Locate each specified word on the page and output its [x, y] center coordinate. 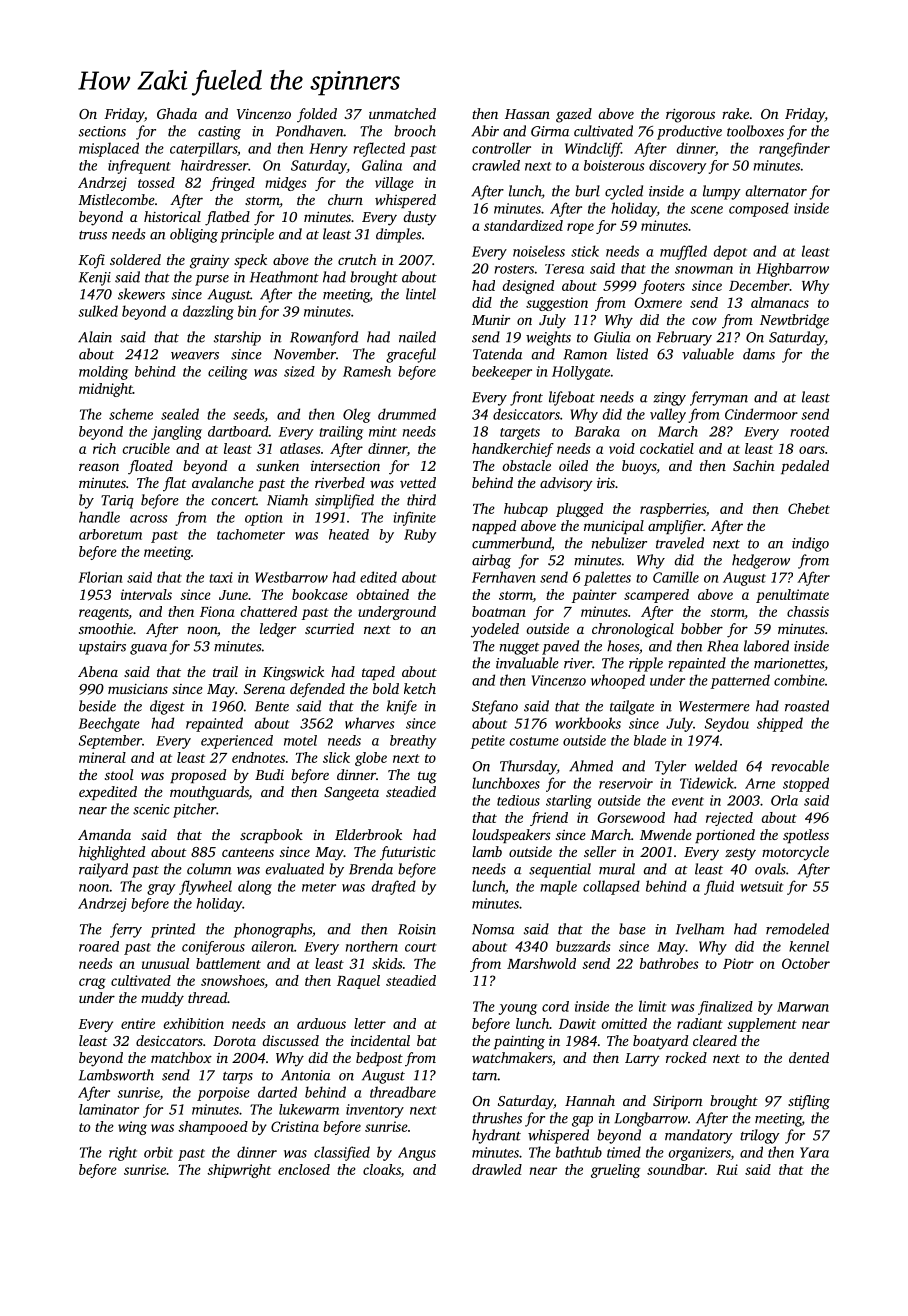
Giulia [612, 337]
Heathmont [284, 277]
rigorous [690, 115]
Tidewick [707, 783]
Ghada [177, 113]
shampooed [213, 1128]
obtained [383, 594]
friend [549, 819]
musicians [138, 689]
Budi [269, 774]
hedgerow [761, 561]
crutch [357, 259]
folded [317, 115]
